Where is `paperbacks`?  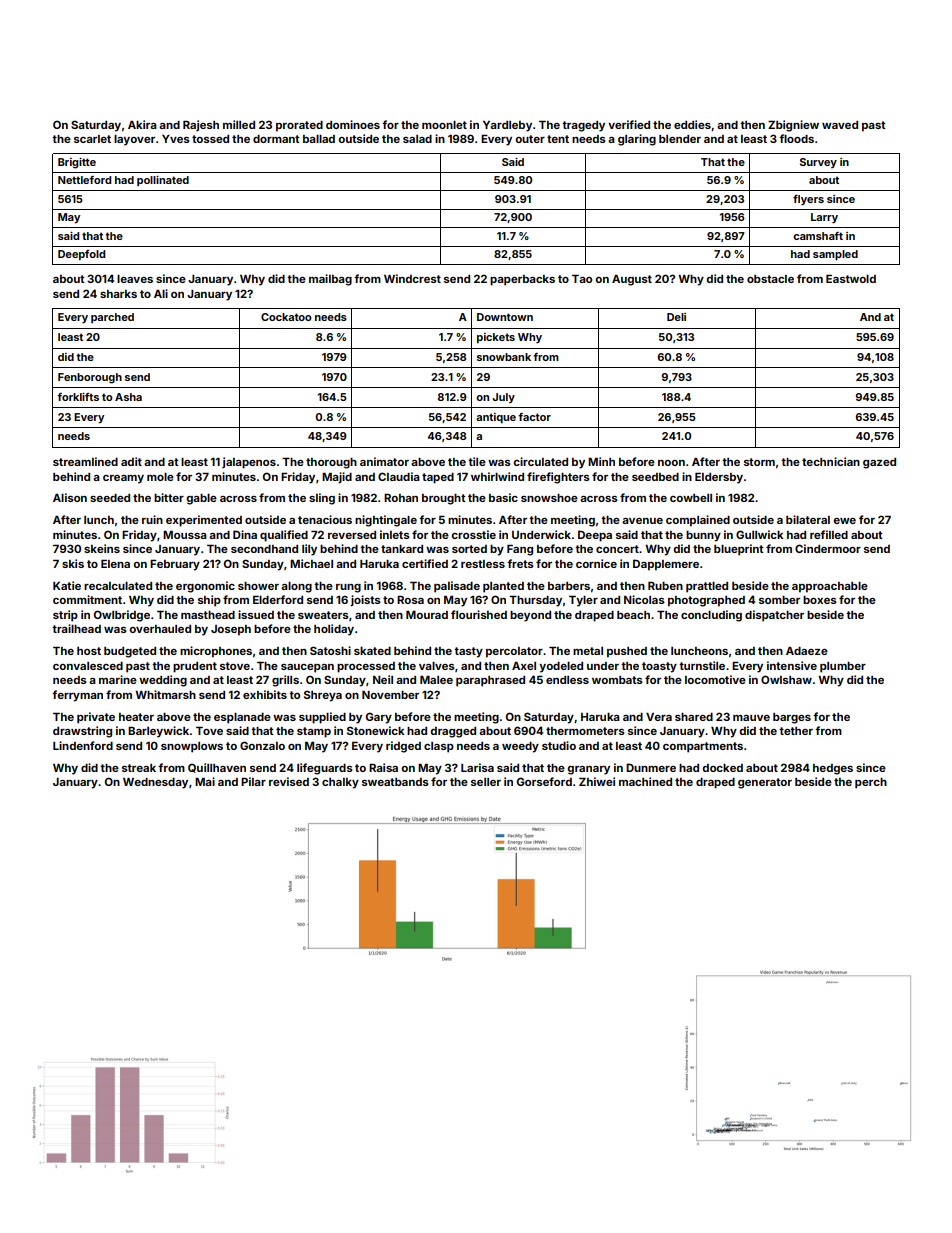
paperbacks is located at coordinates (522, 280).
